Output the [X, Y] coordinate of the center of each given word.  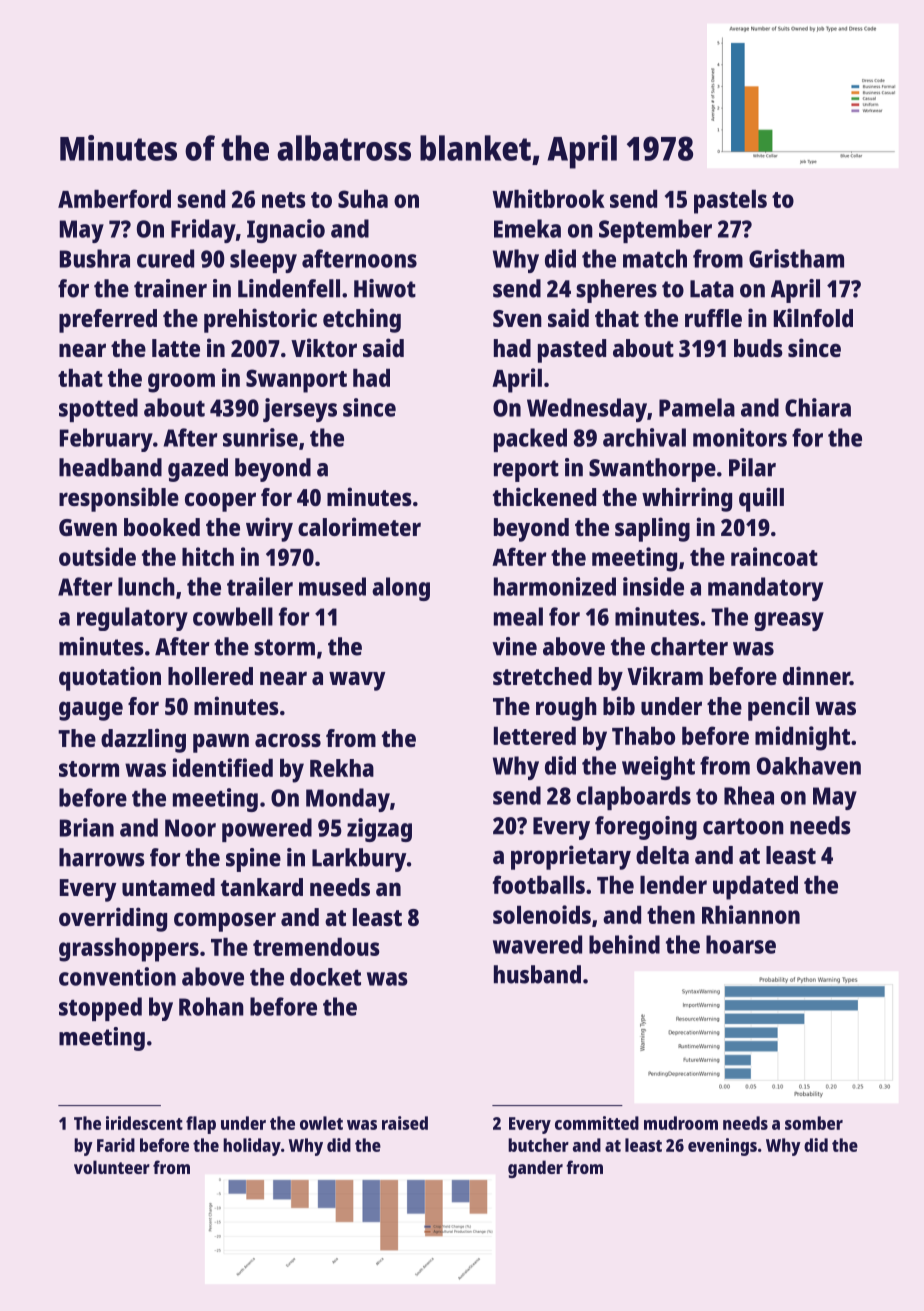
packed [530, 440]
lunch [146, 586]
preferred [108, 321]
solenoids [542, 914]
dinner [816, 675]
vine [514, 646]
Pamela [697, 407]
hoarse [741, 944]
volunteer [112, 1167]
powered [267, 830]
